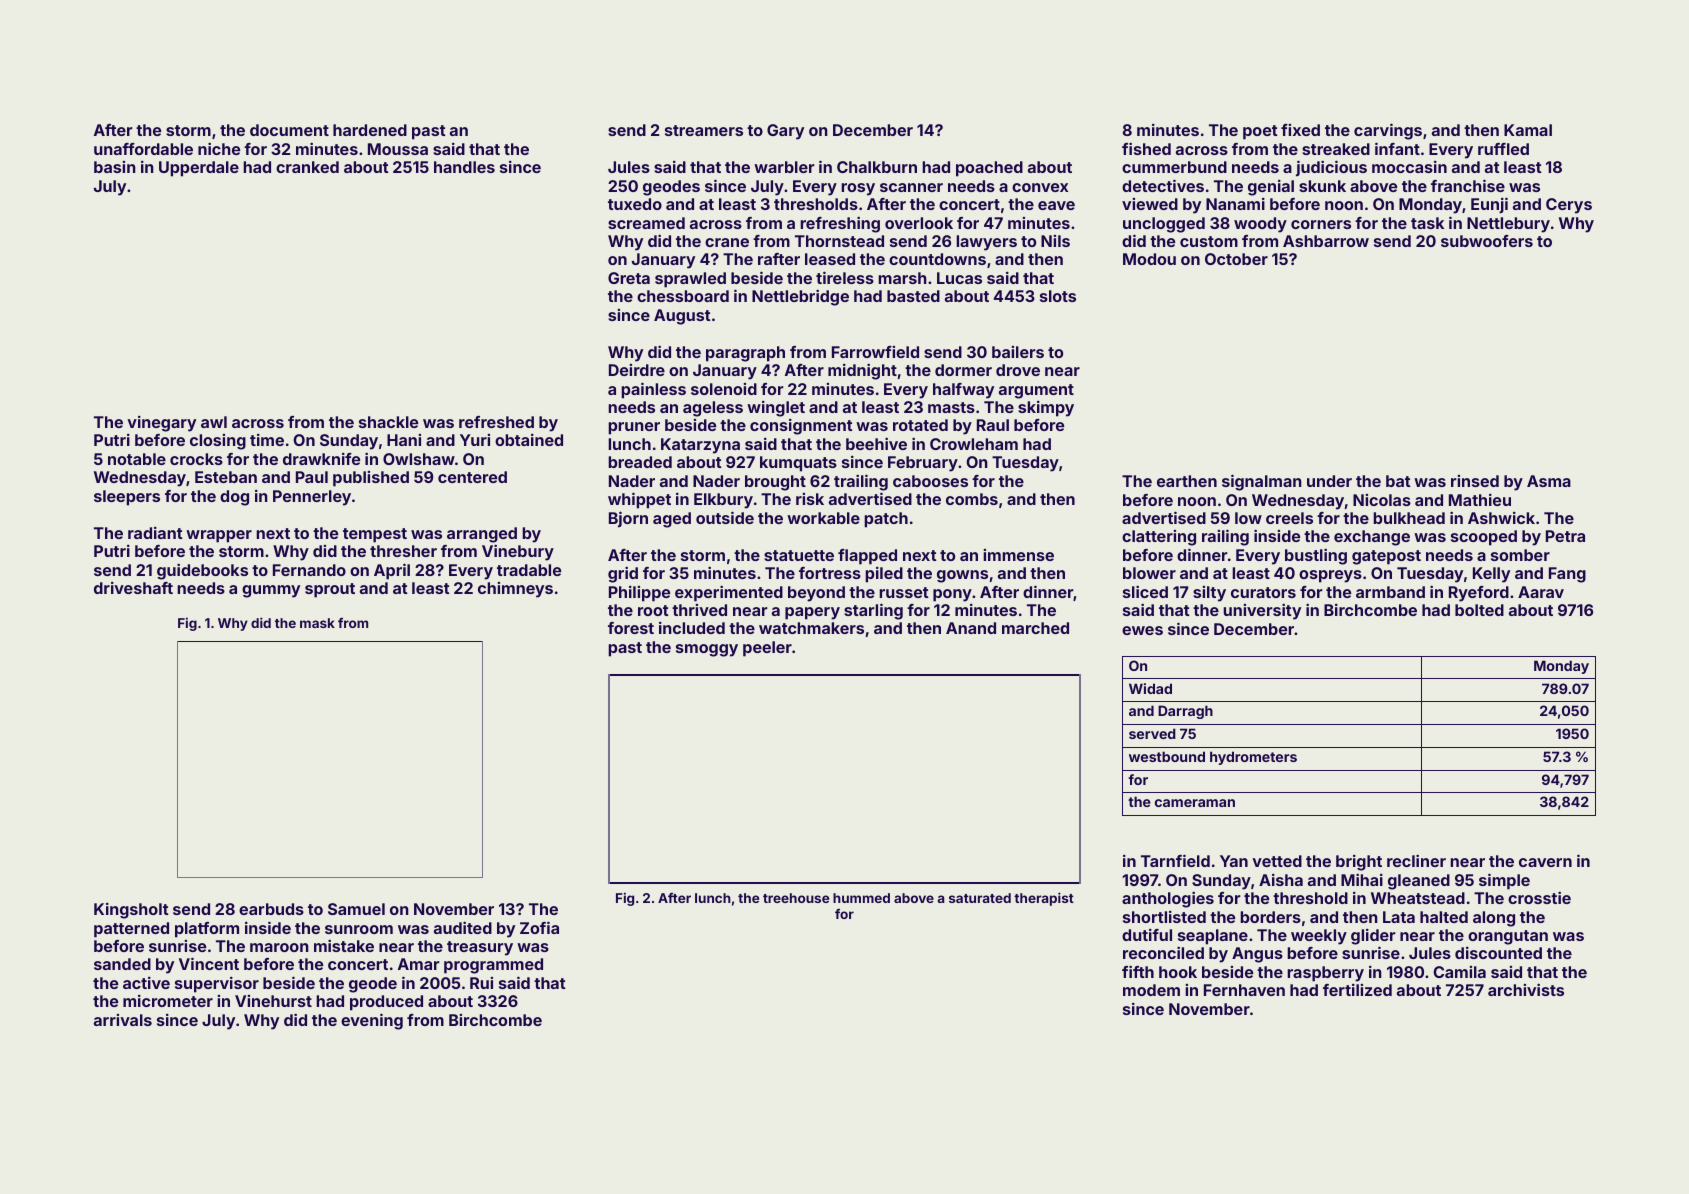  Describe the element at coordinates (767, 649) in the page. I see `peeler` at that location.
